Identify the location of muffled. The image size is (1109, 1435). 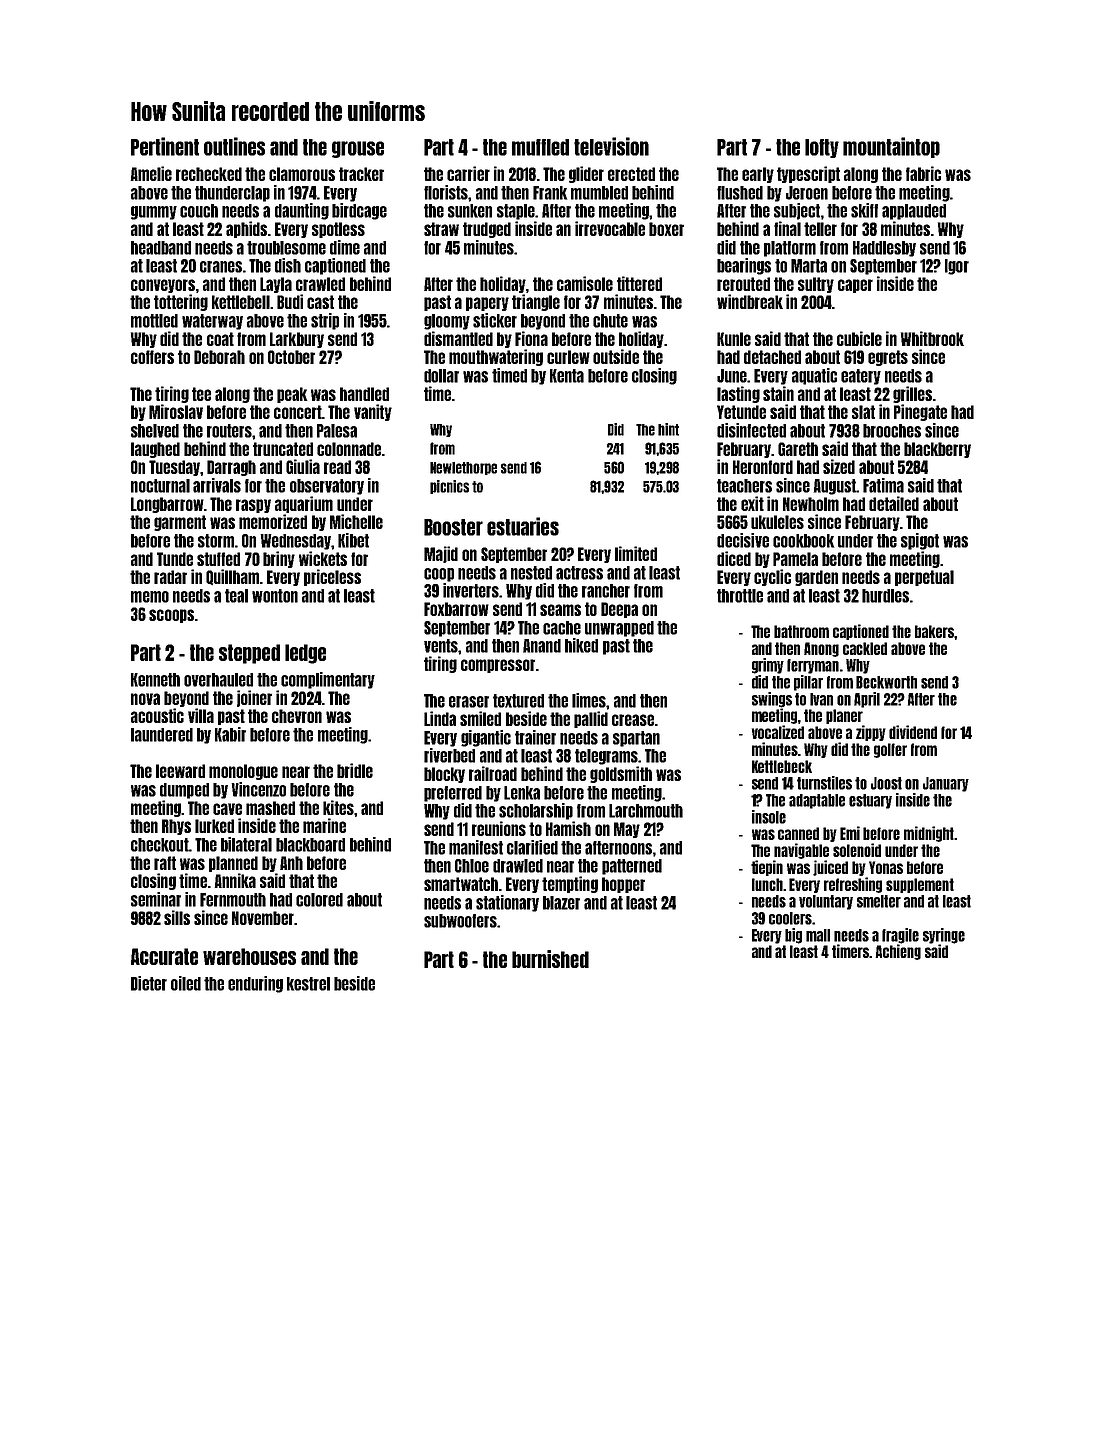
(540, 147).
